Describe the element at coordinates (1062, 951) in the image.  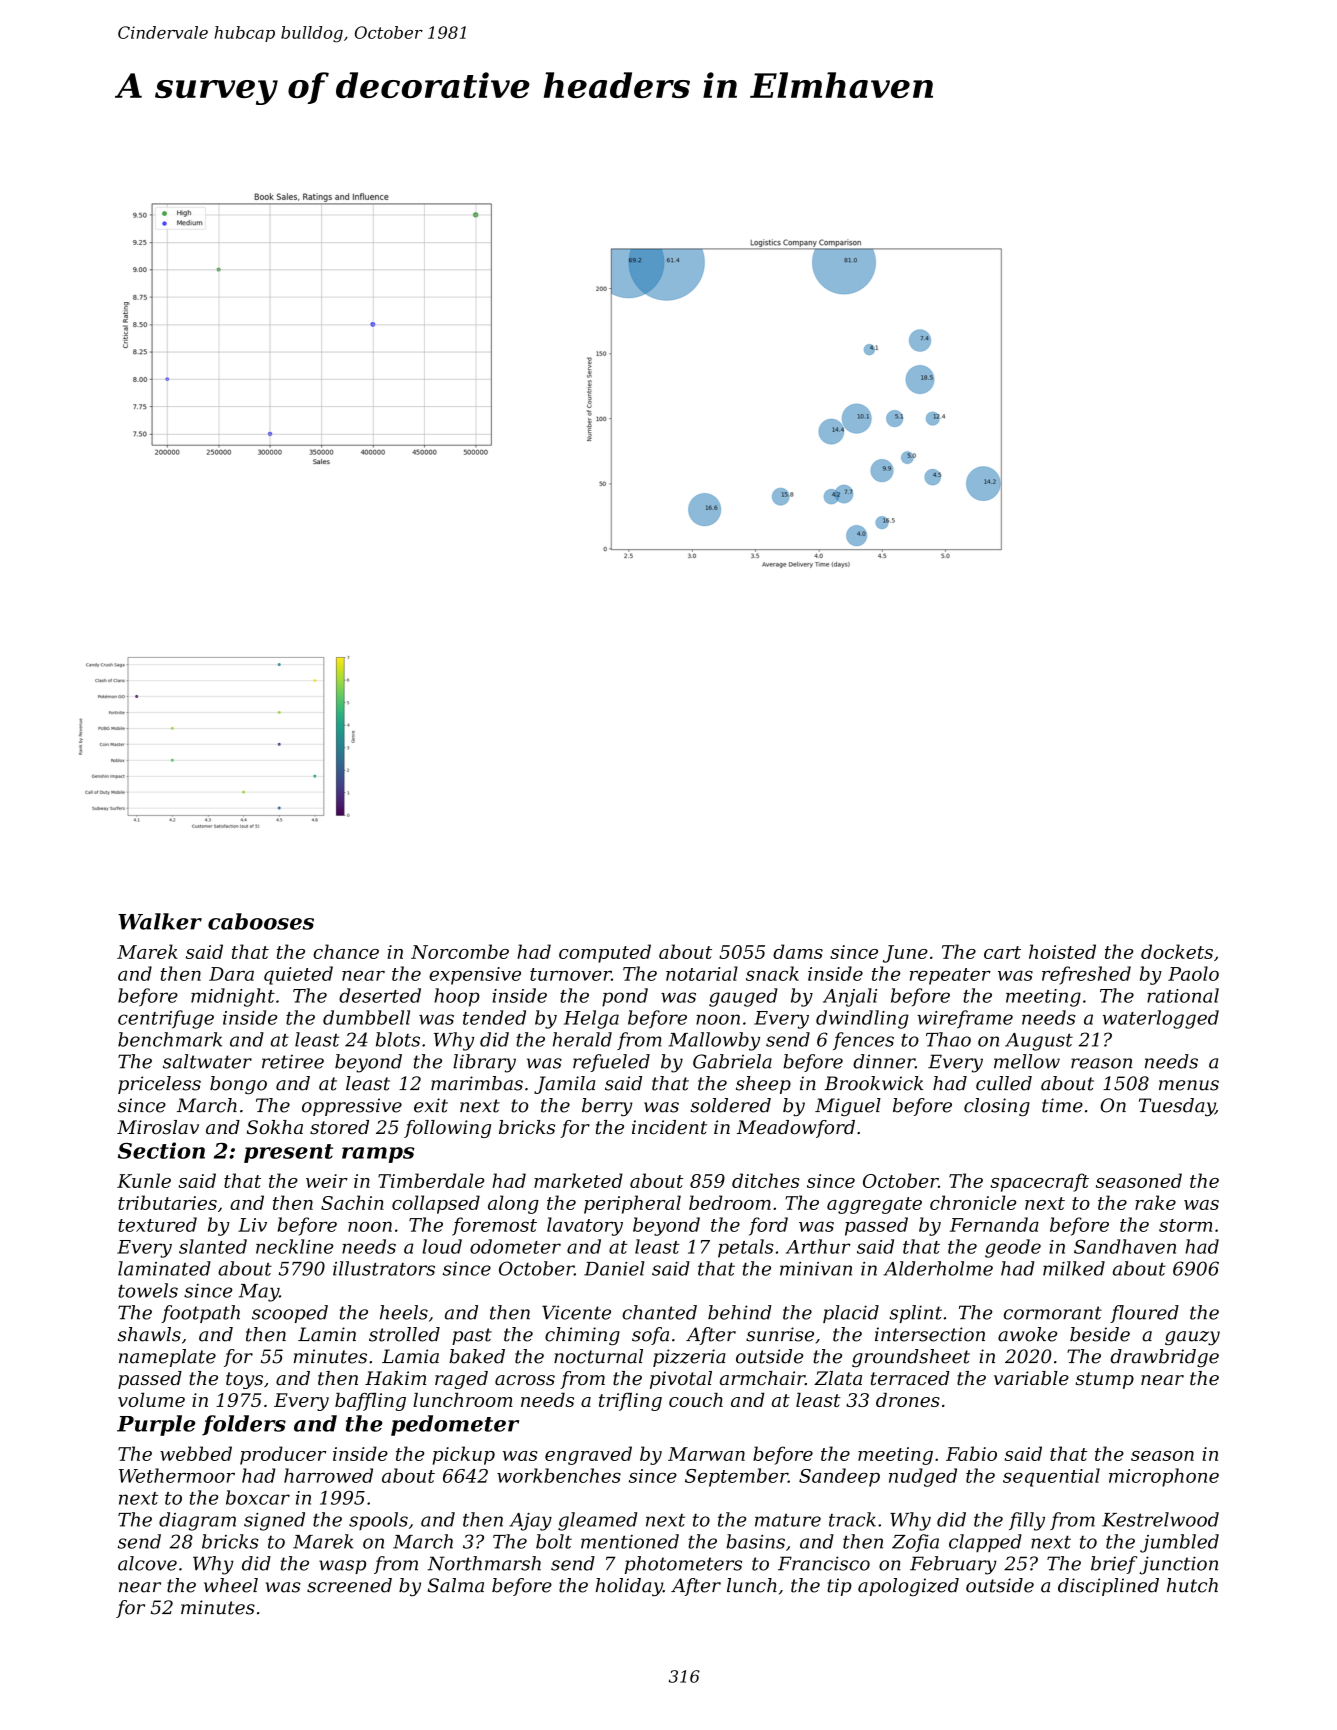
I see `hoisted` at that location.
